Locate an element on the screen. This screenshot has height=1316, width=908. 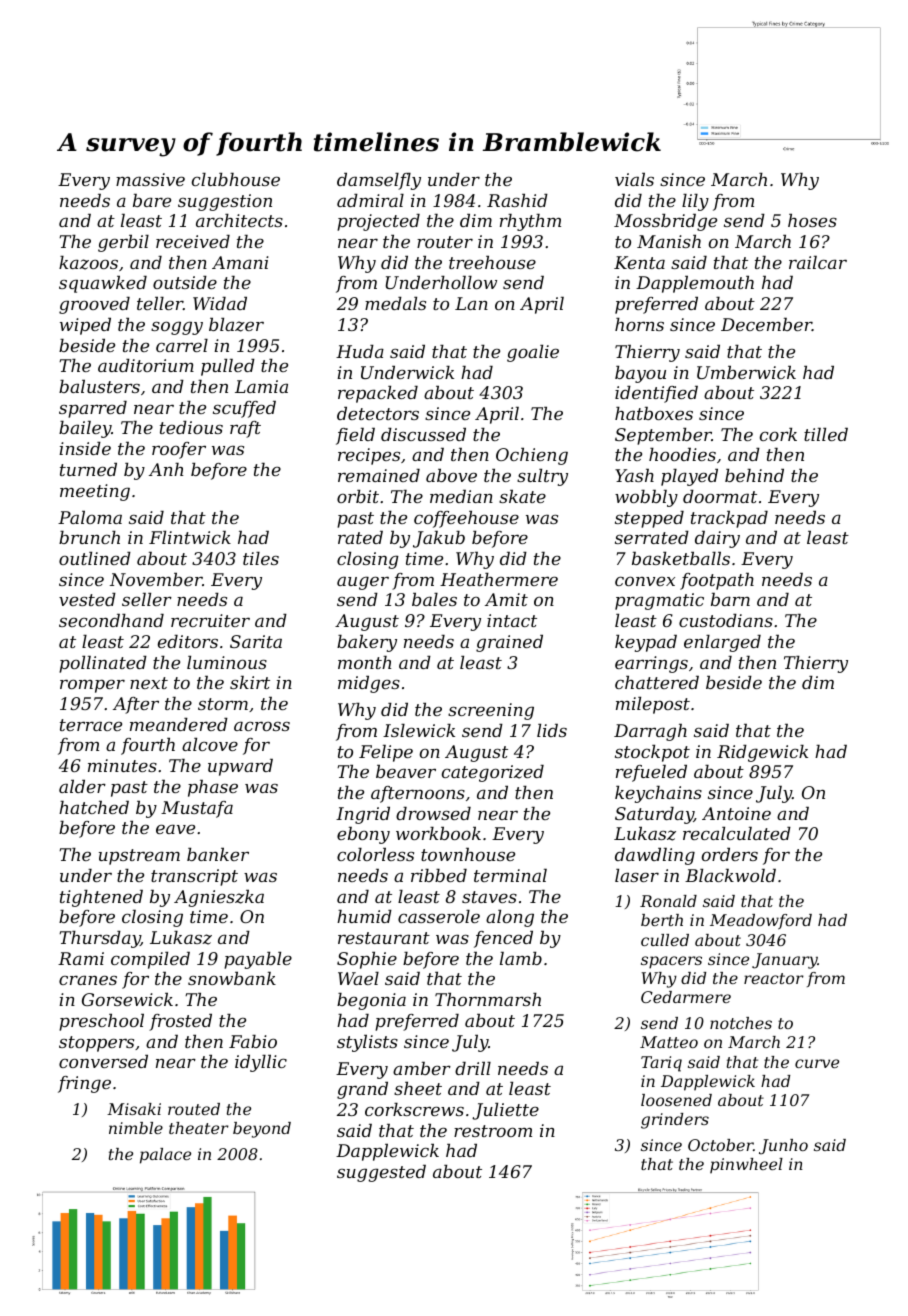
Rashid is located at coordinates (517, 200).
